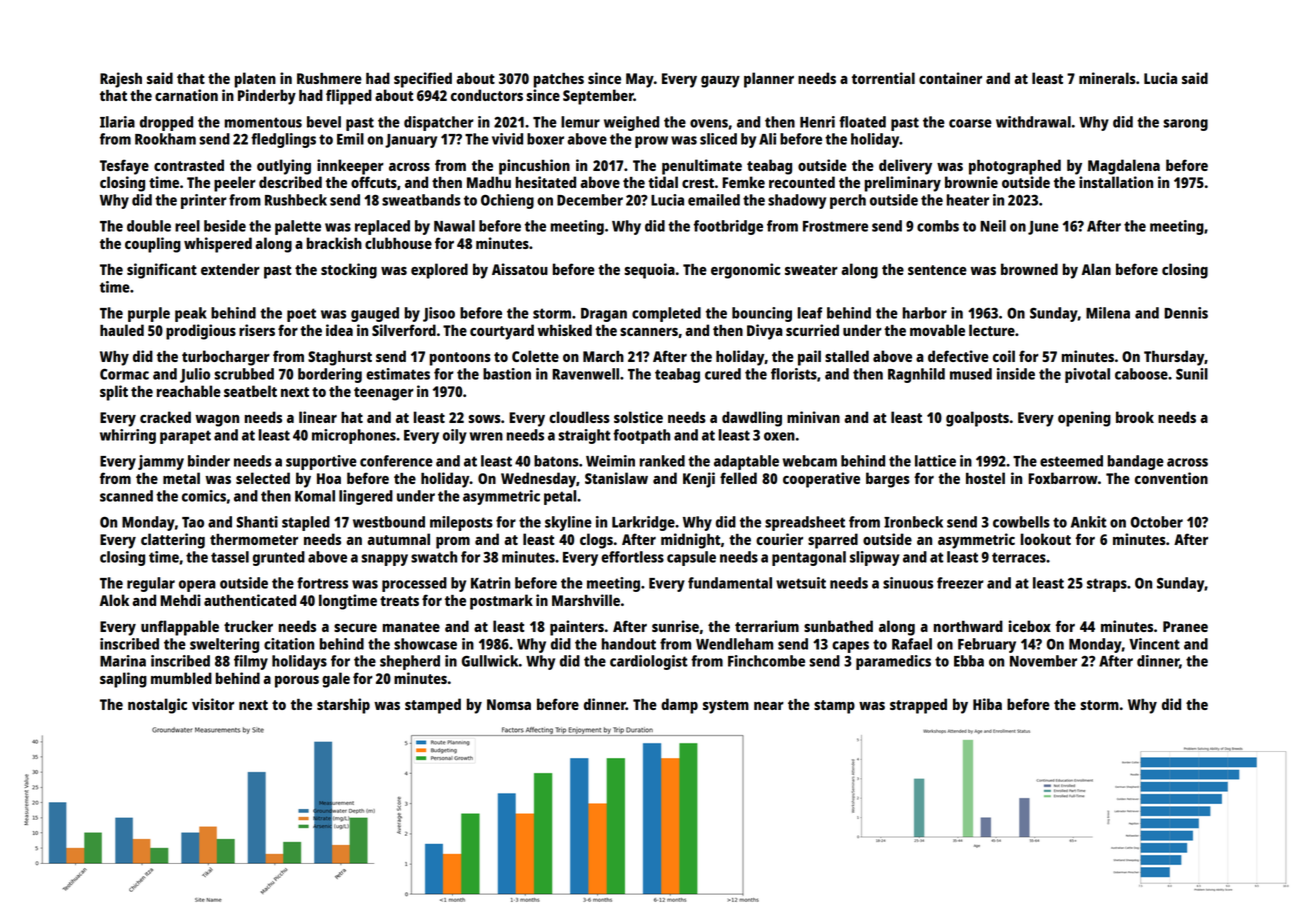 This screenshot has width=1308, height=924. What do you see at coordinates (124, 167) in the screenshot?
I see `Tesfaye` at bounding box center [124, 167].
